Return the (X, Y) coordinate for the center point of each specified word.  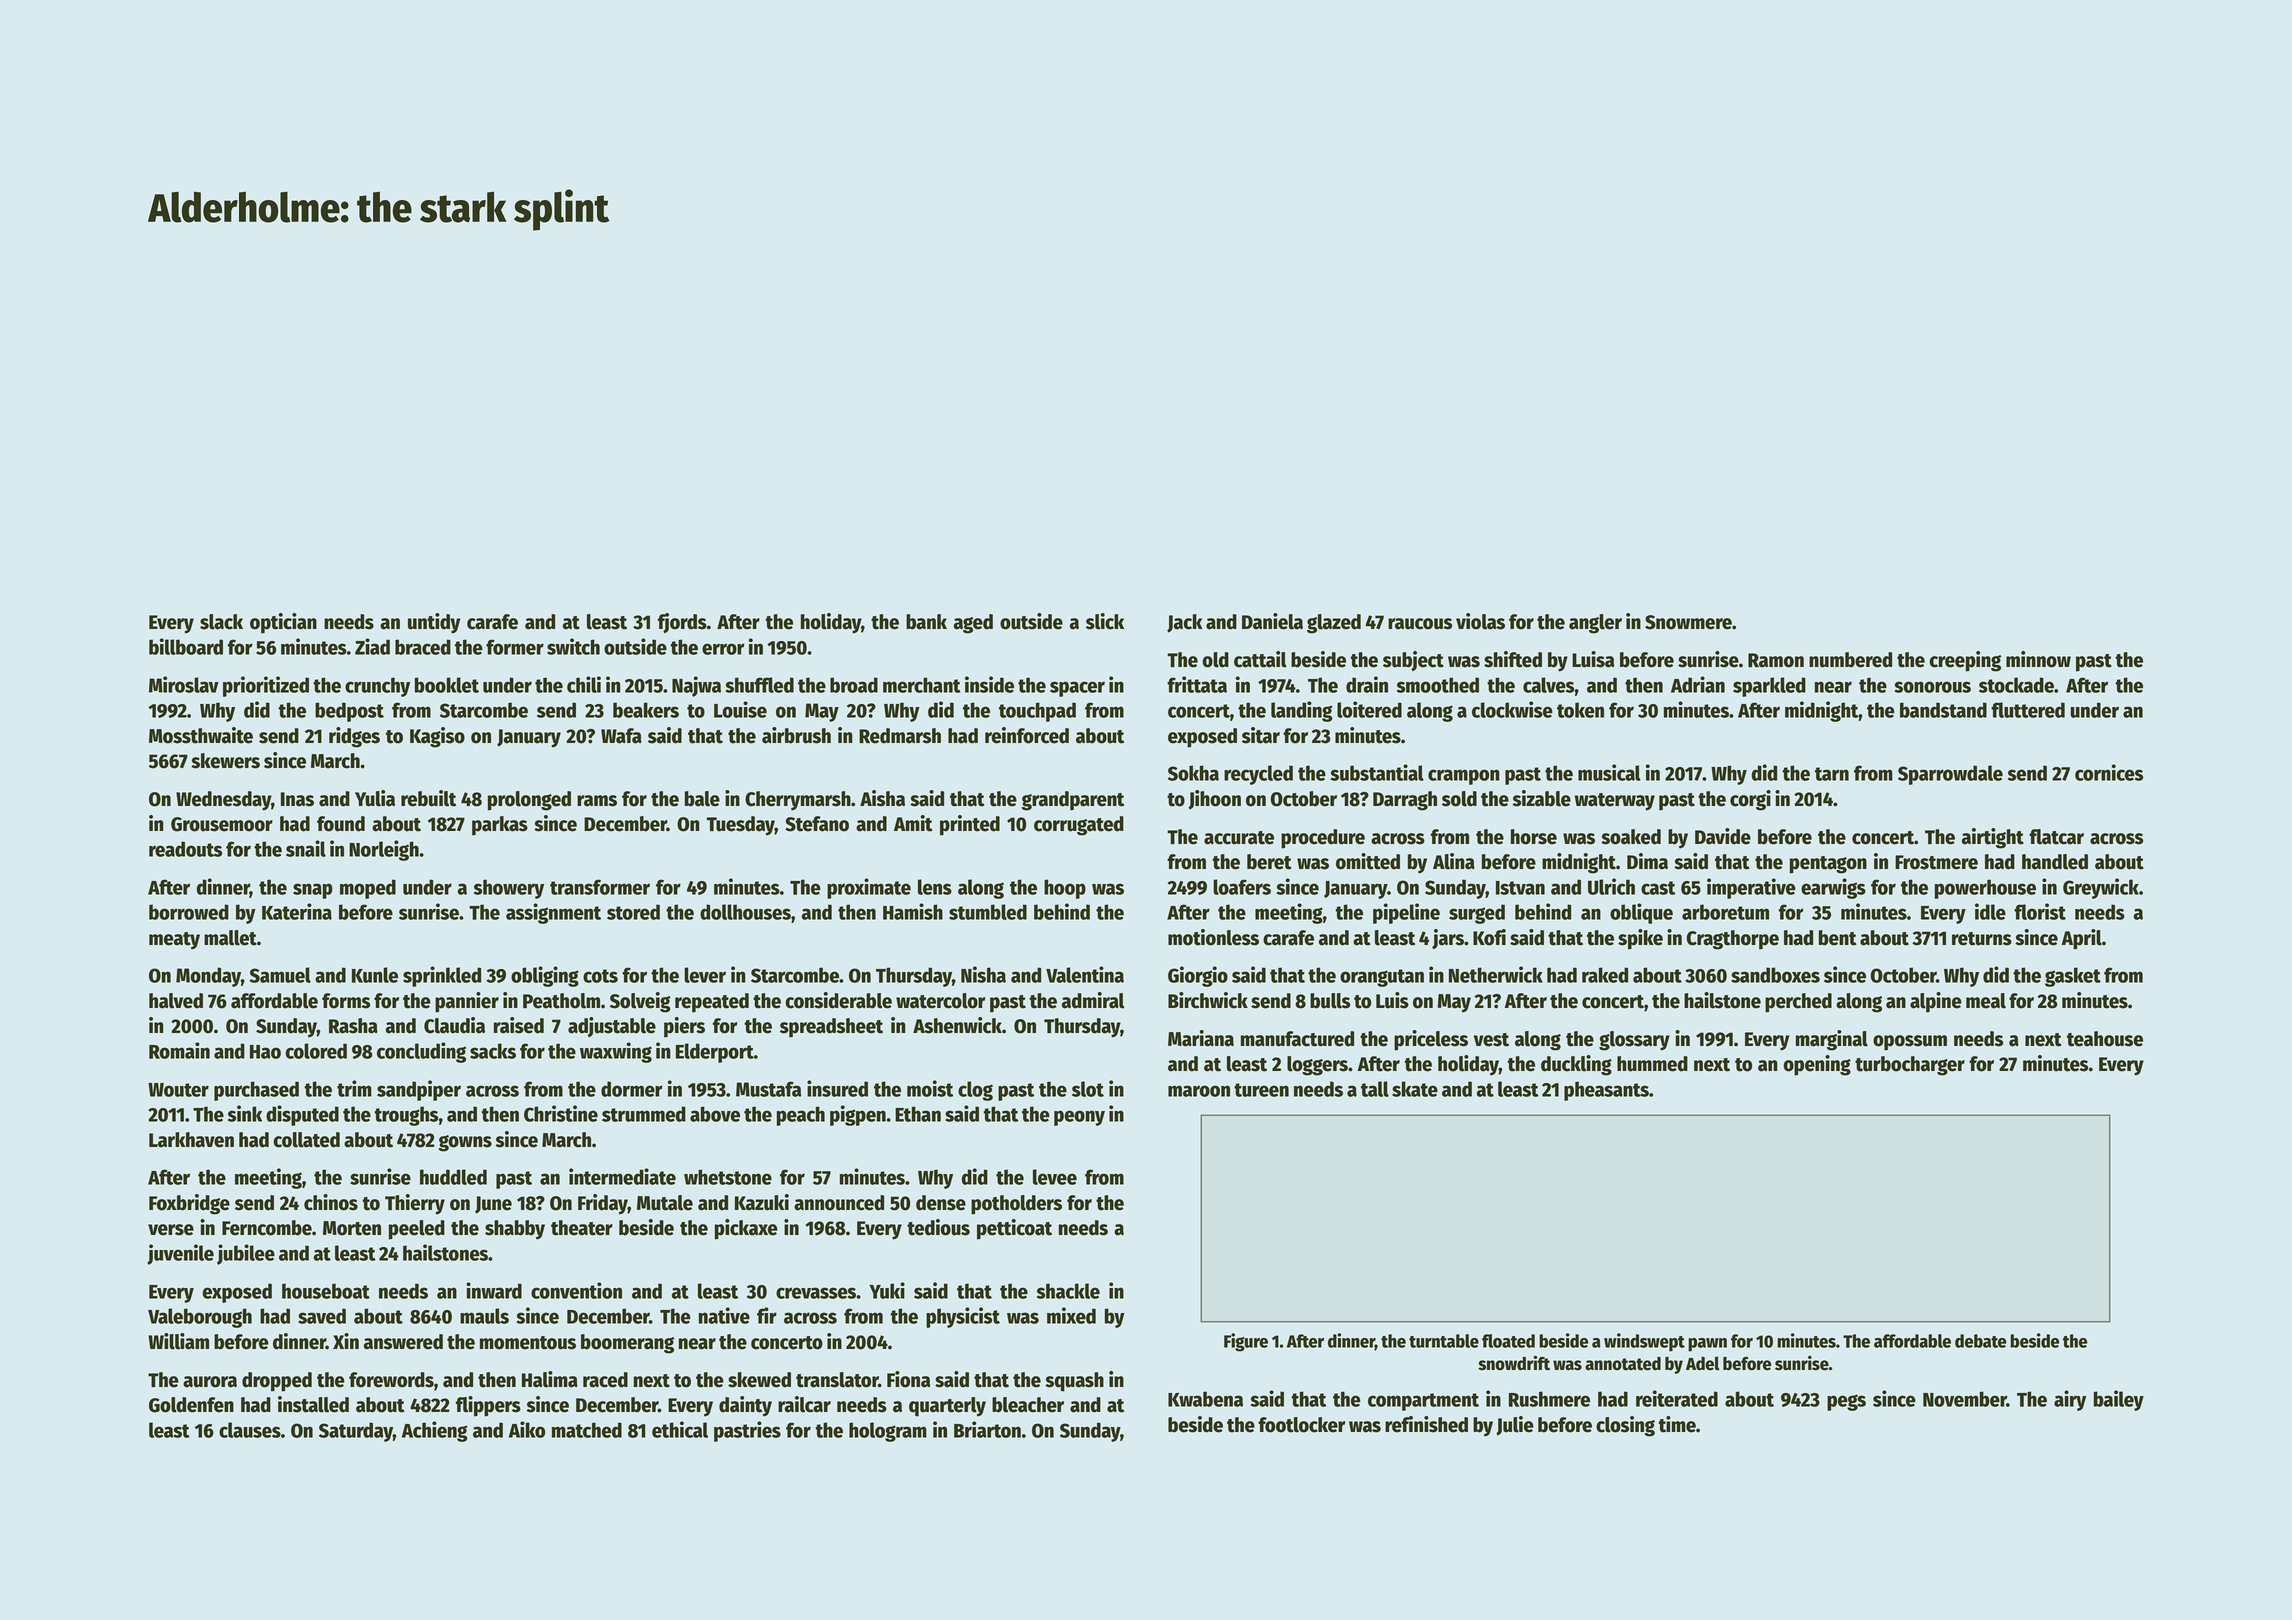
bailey (2119, 1400)
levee (1055, 1177)
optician (283, 623)
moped (368, 889)
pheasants (1606, 1091)
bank (926, 622)
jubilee (246, 1254)
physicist (963, 1317)
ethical (680, 1429)
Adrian (1698, 684)
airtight (1993, 838)
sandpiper (419, 1090)
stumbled (988, 912)
